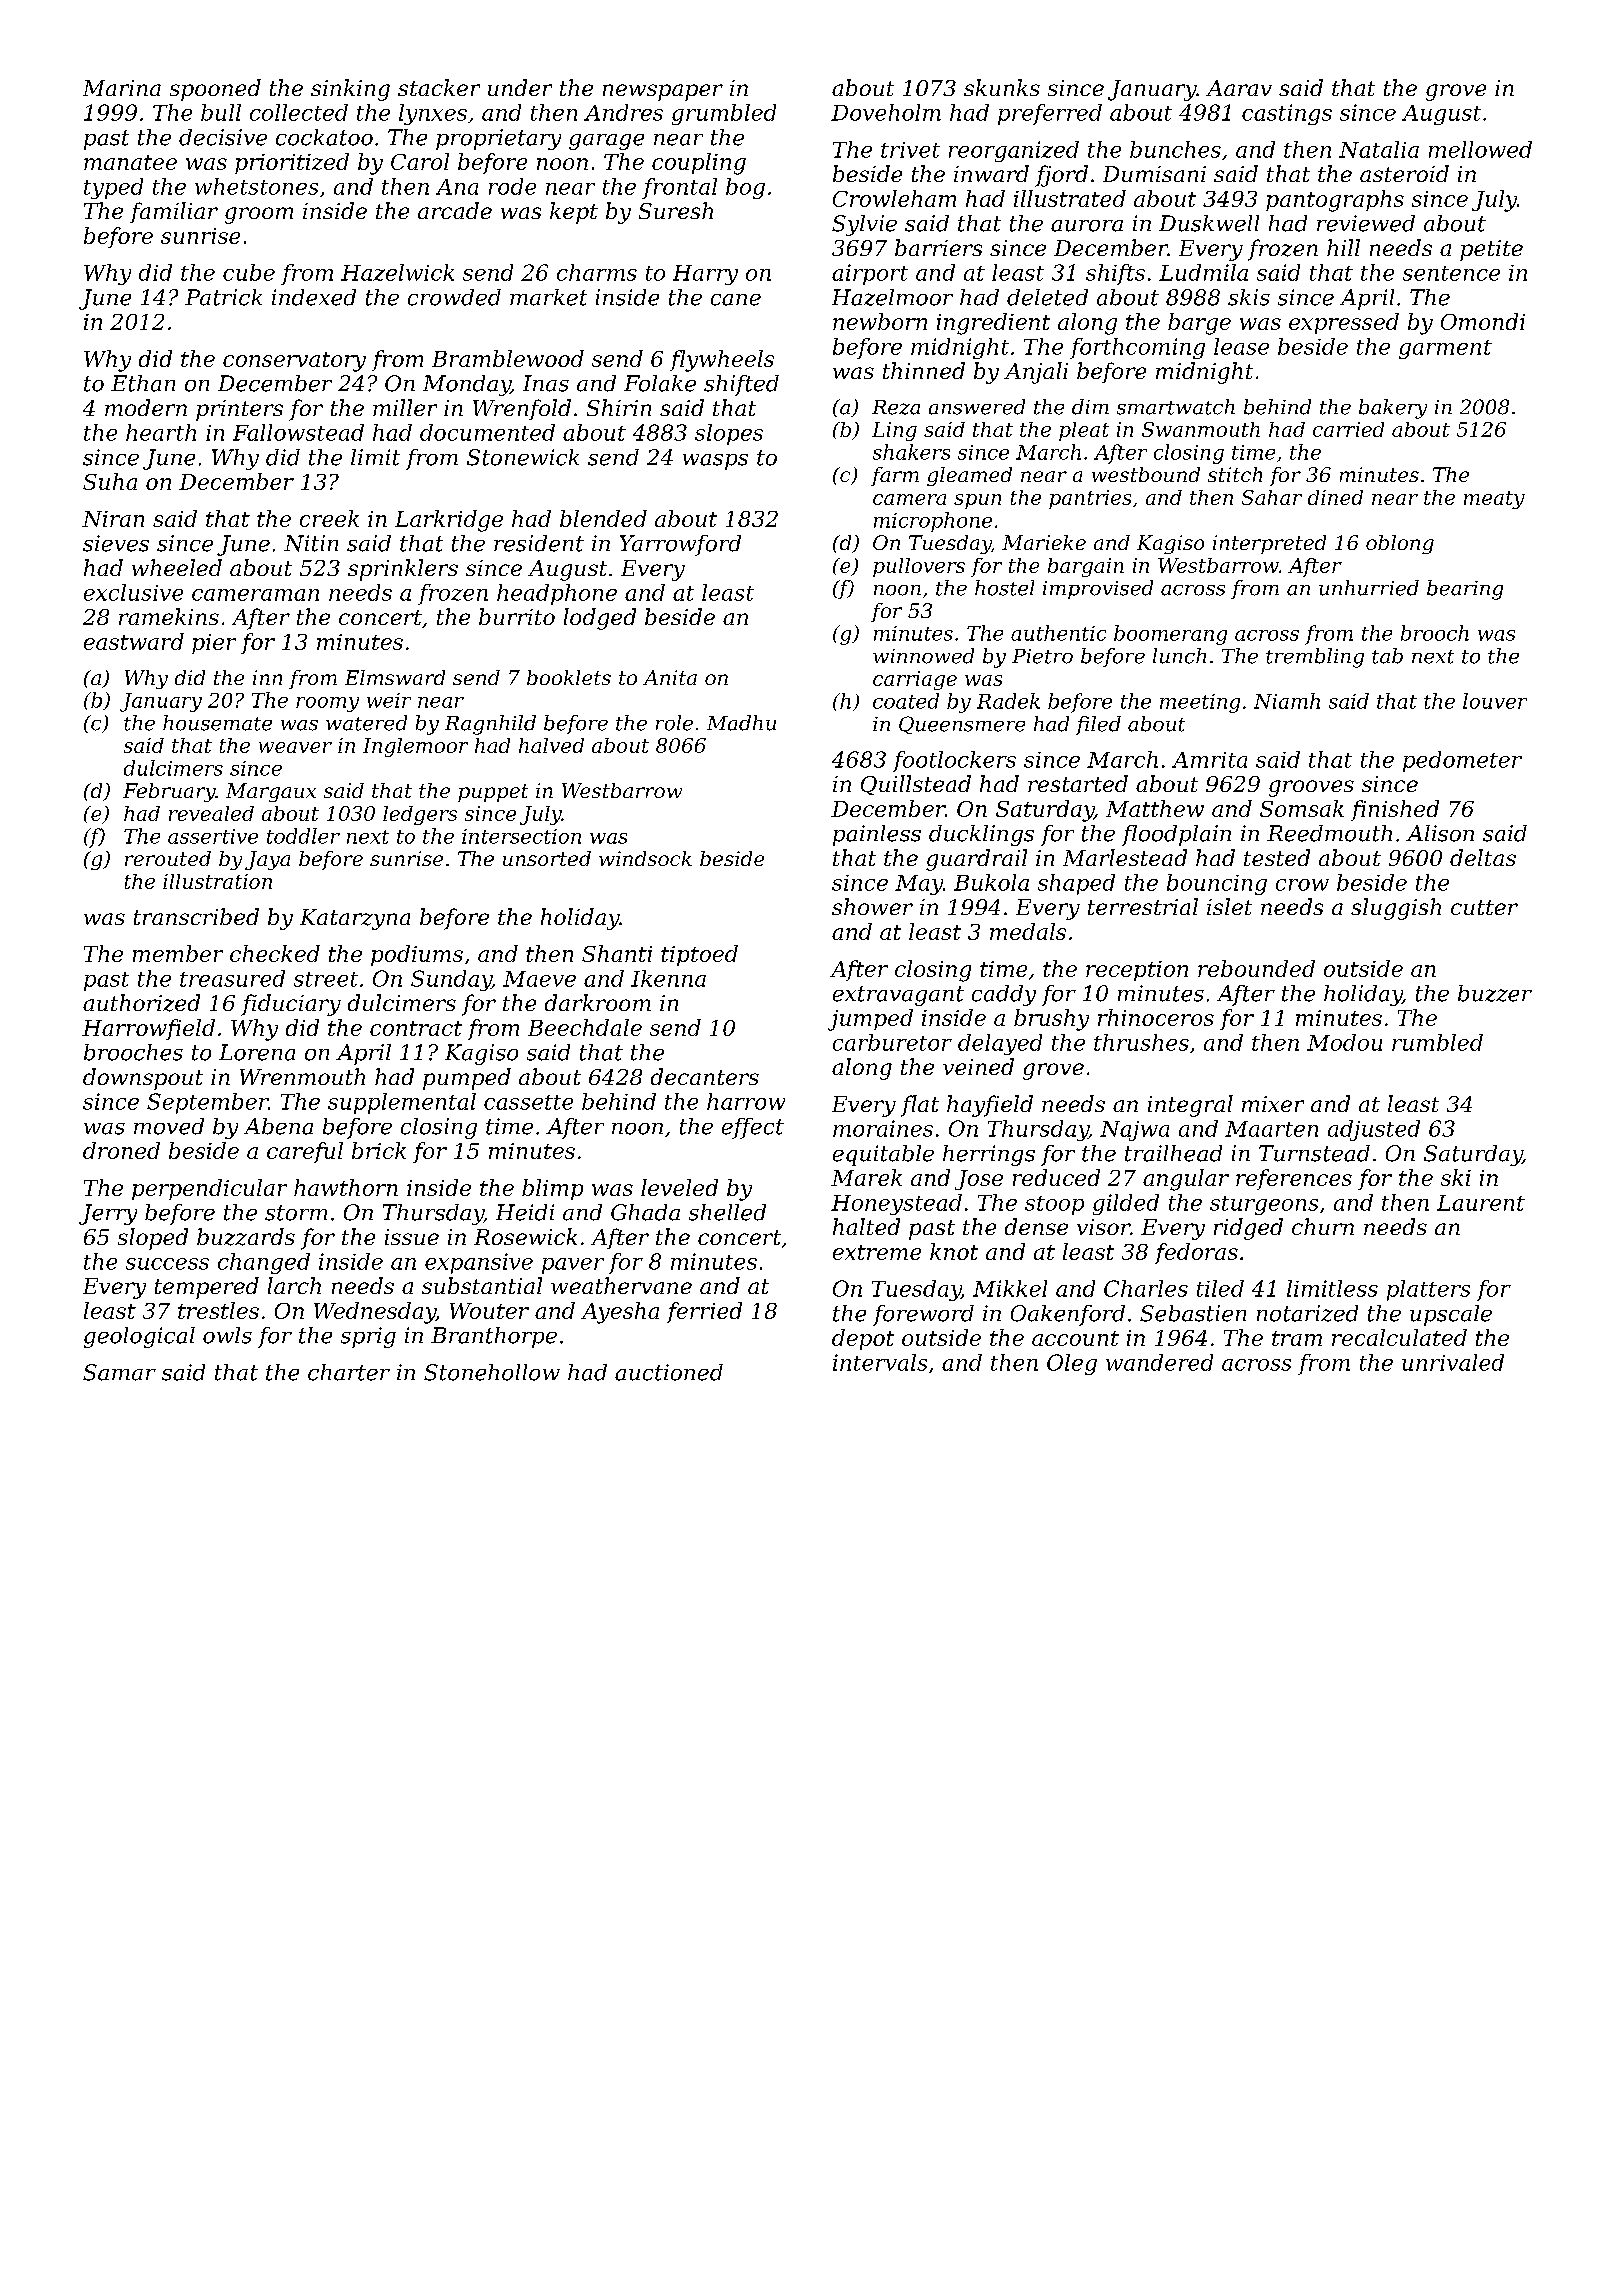 Image resolution: width=1620 pixels, height=2292 pixels. I want to click on windsock, so click(645, 858).
